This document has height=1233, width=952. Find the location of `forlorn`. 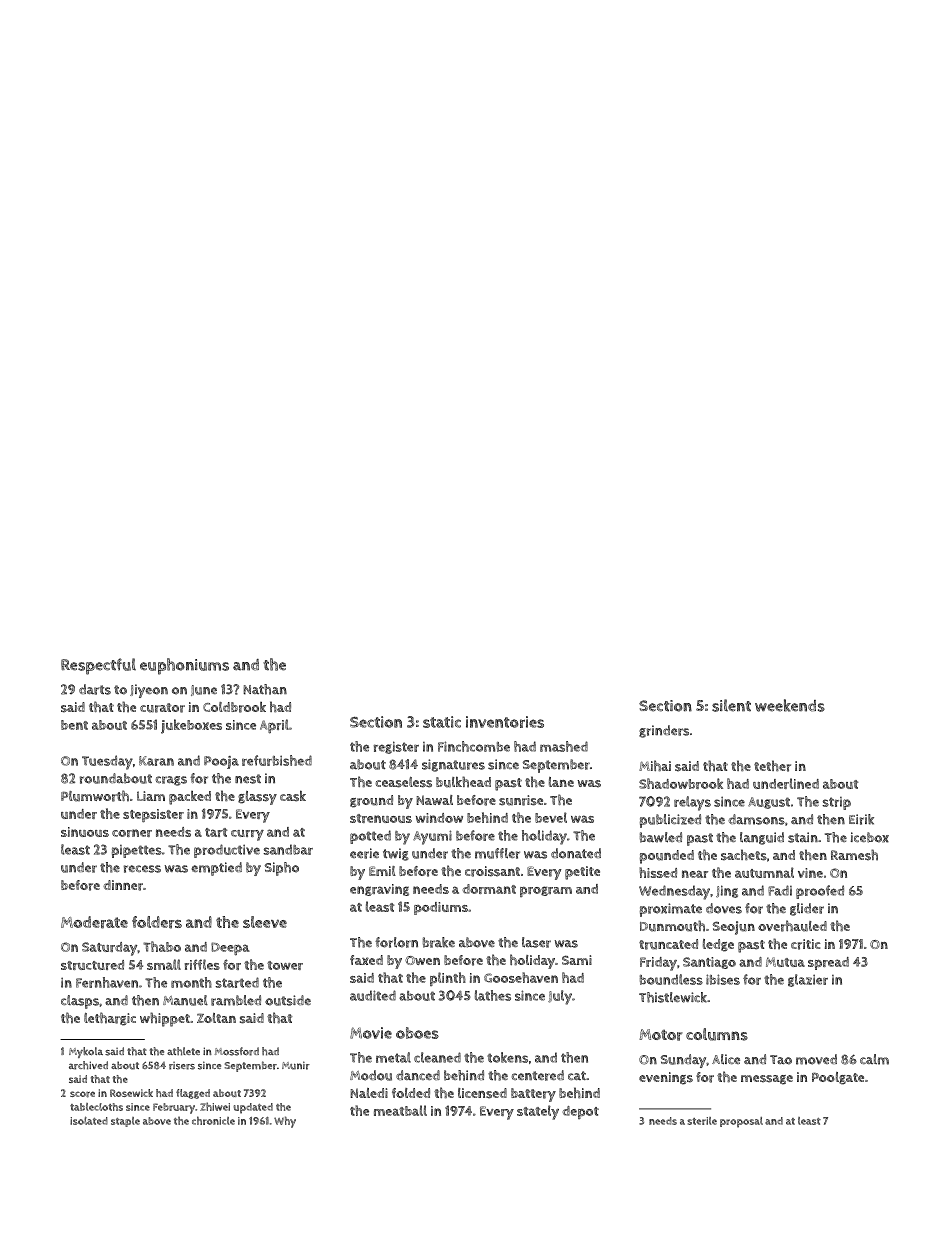

forlorn is located at coordinates (396, 942).
